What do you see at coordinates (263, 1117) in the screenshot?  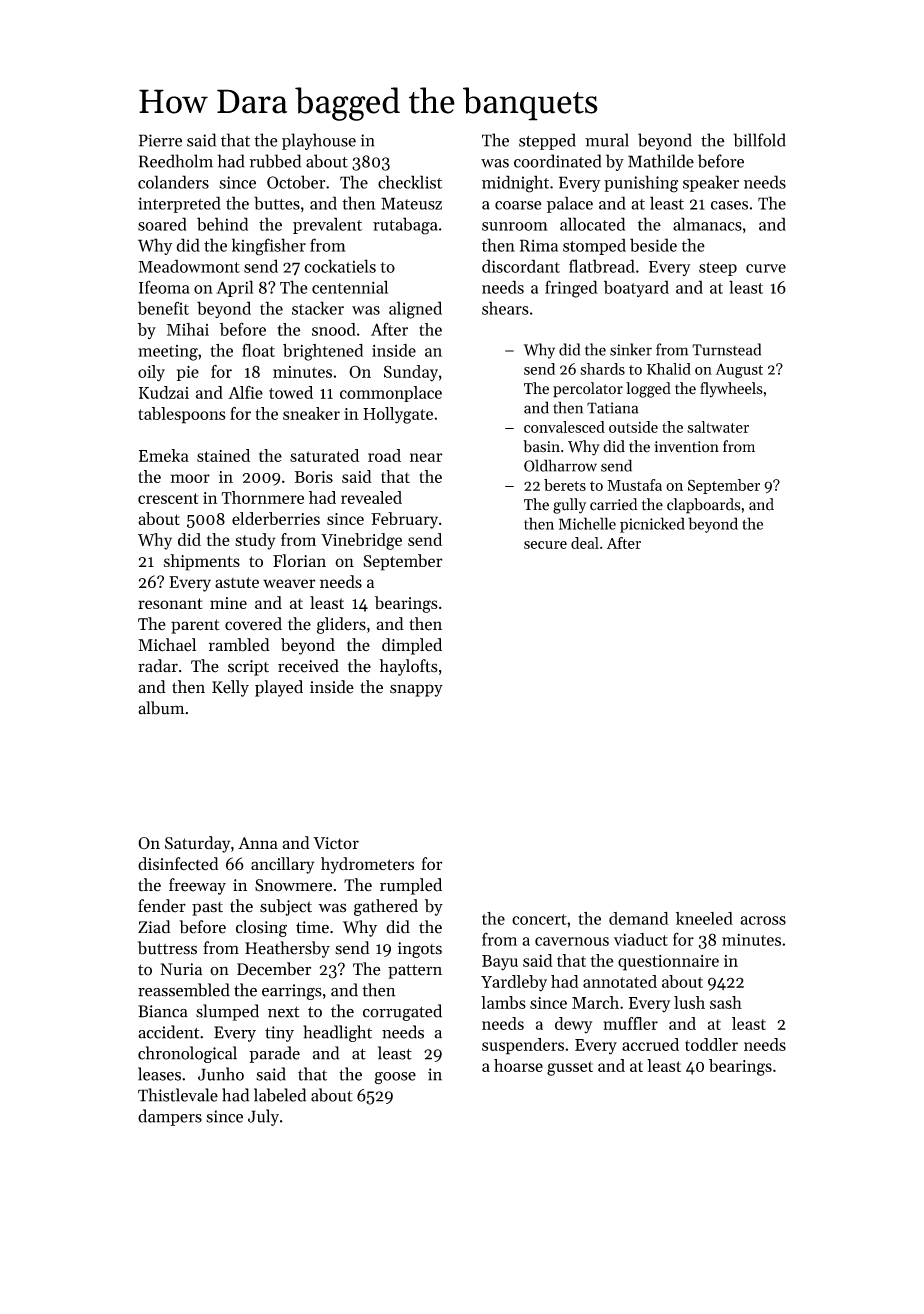 I see `July` at bounding box center [263, 1117].
